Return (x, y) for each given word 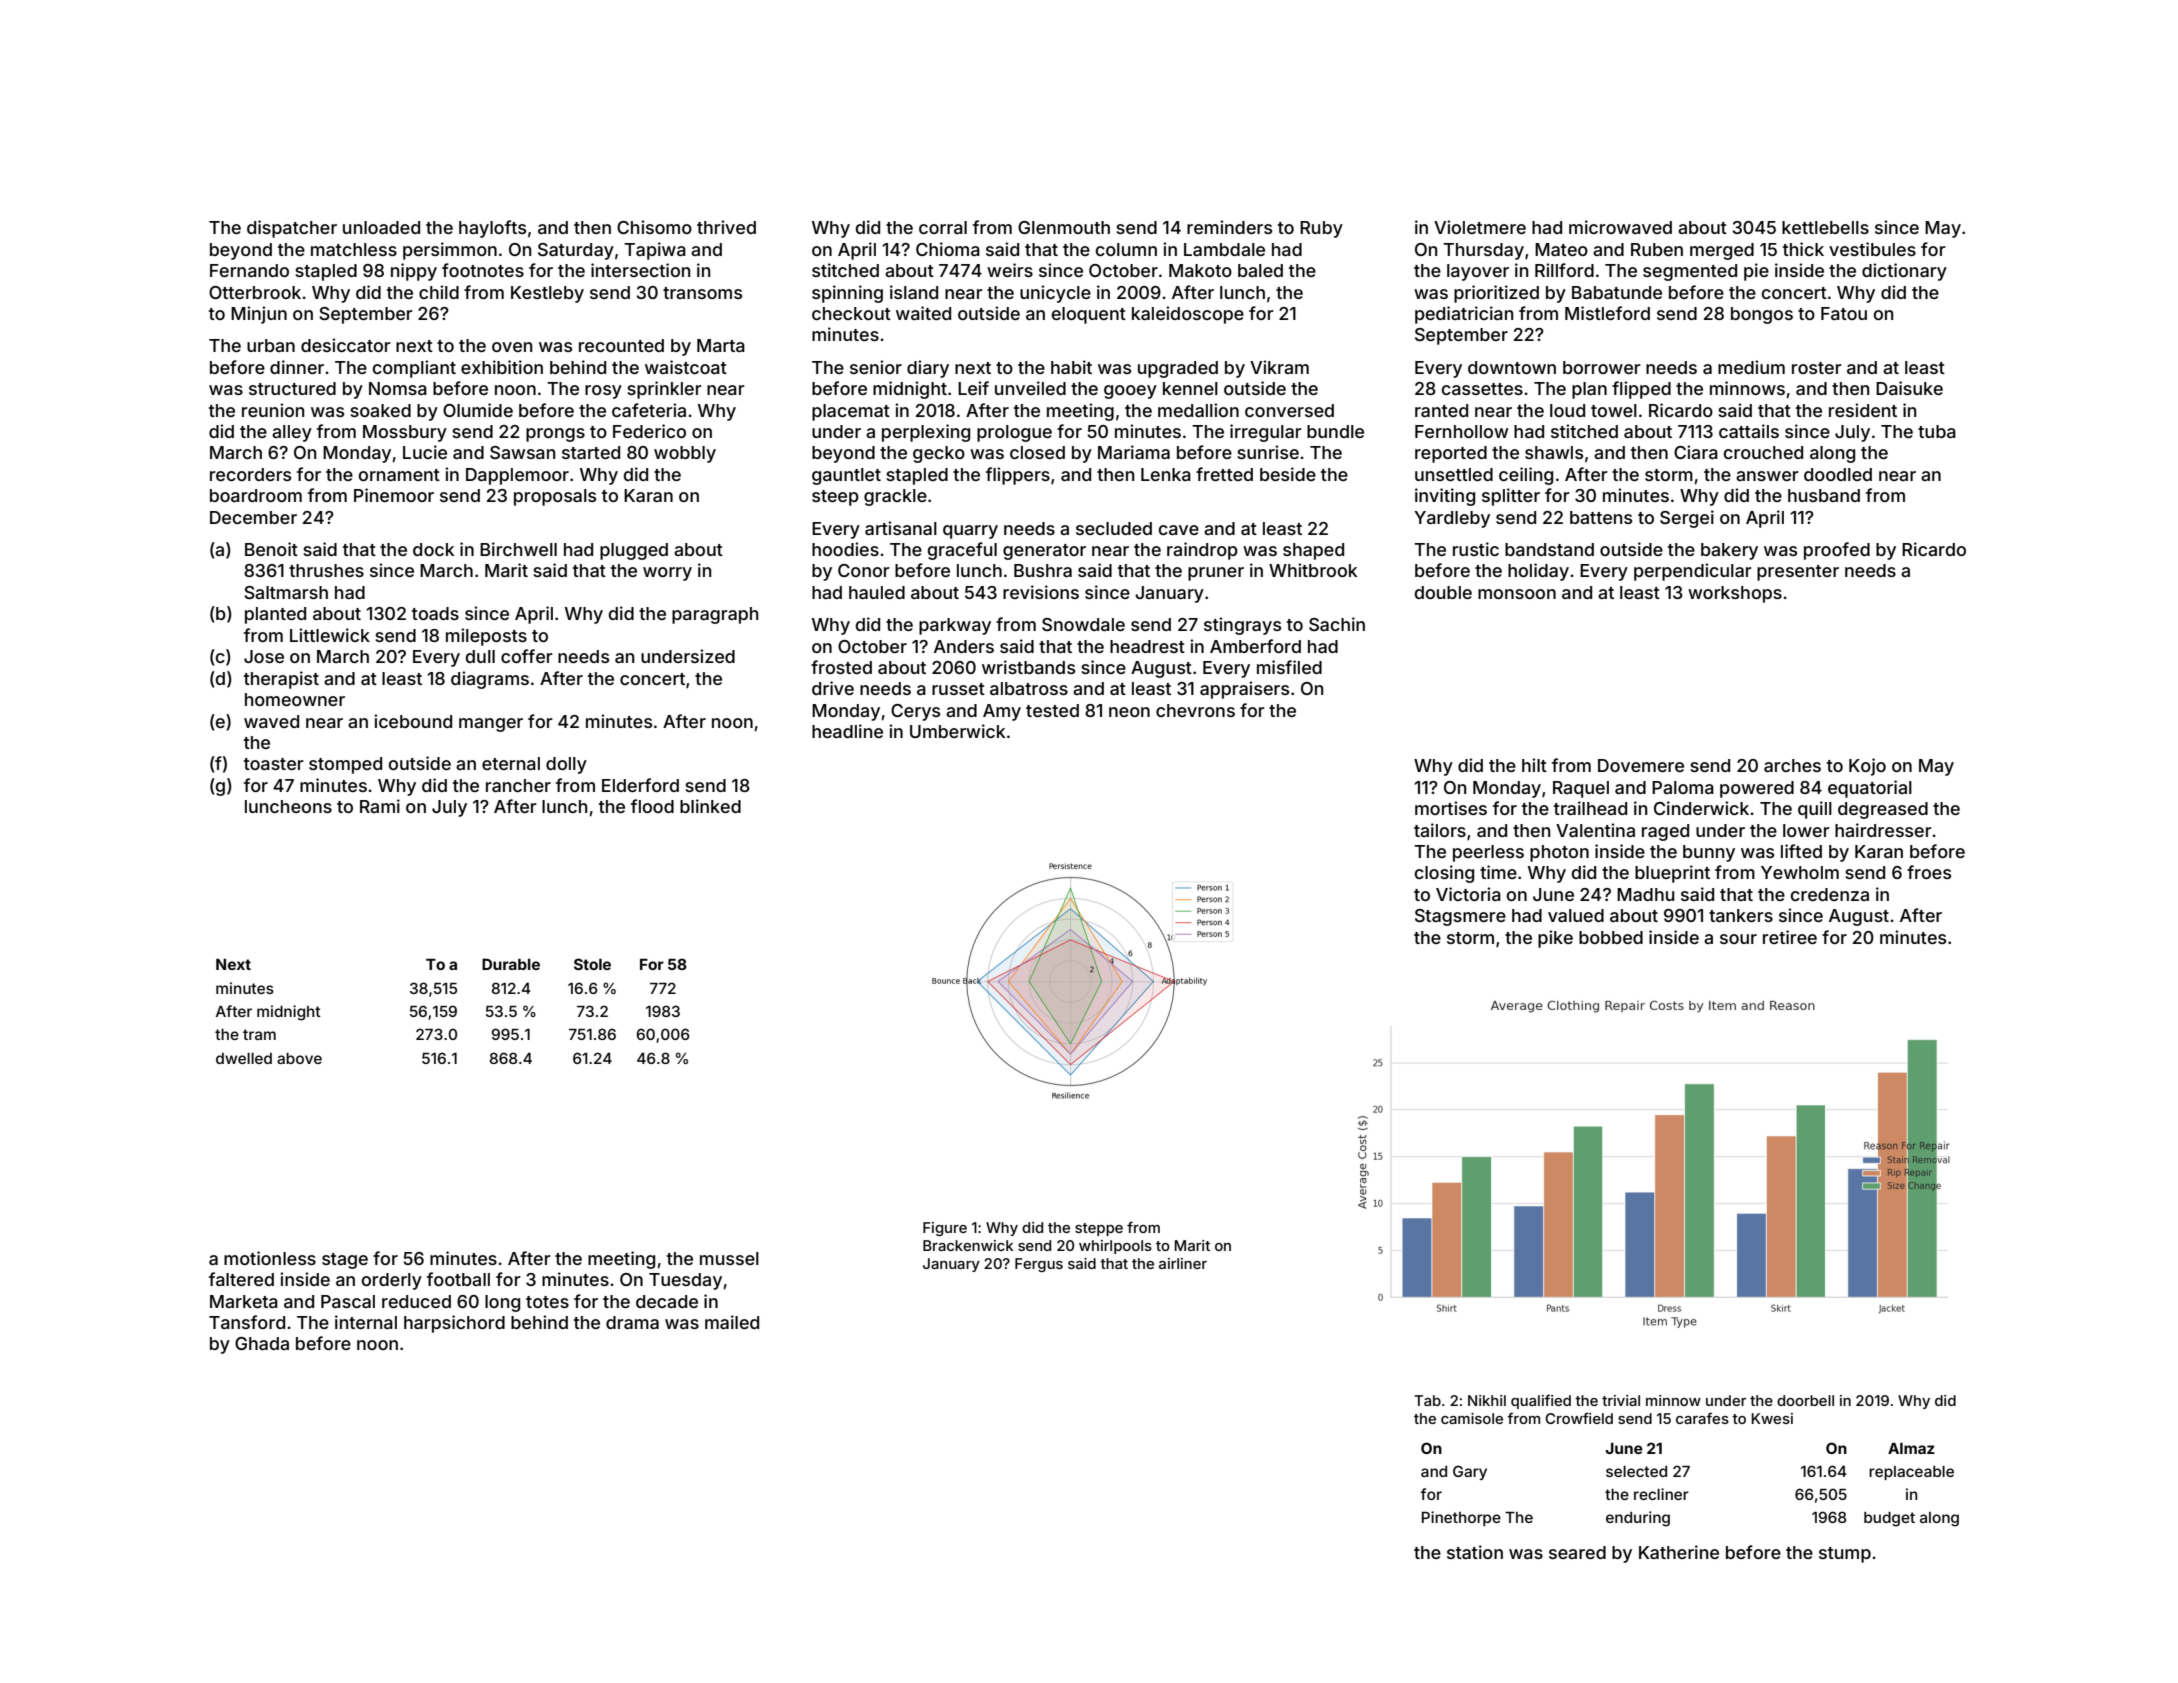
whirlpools (1115, 1247)
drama (632, 1322)
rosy (603, 392)
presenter (1798, 573)
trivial (1621, 1400)
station (1475, 1552)
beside (1288, 474)
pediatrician (1464, 315)
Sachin (1337, 624)
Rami (380, 806)
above (299, 1058)
